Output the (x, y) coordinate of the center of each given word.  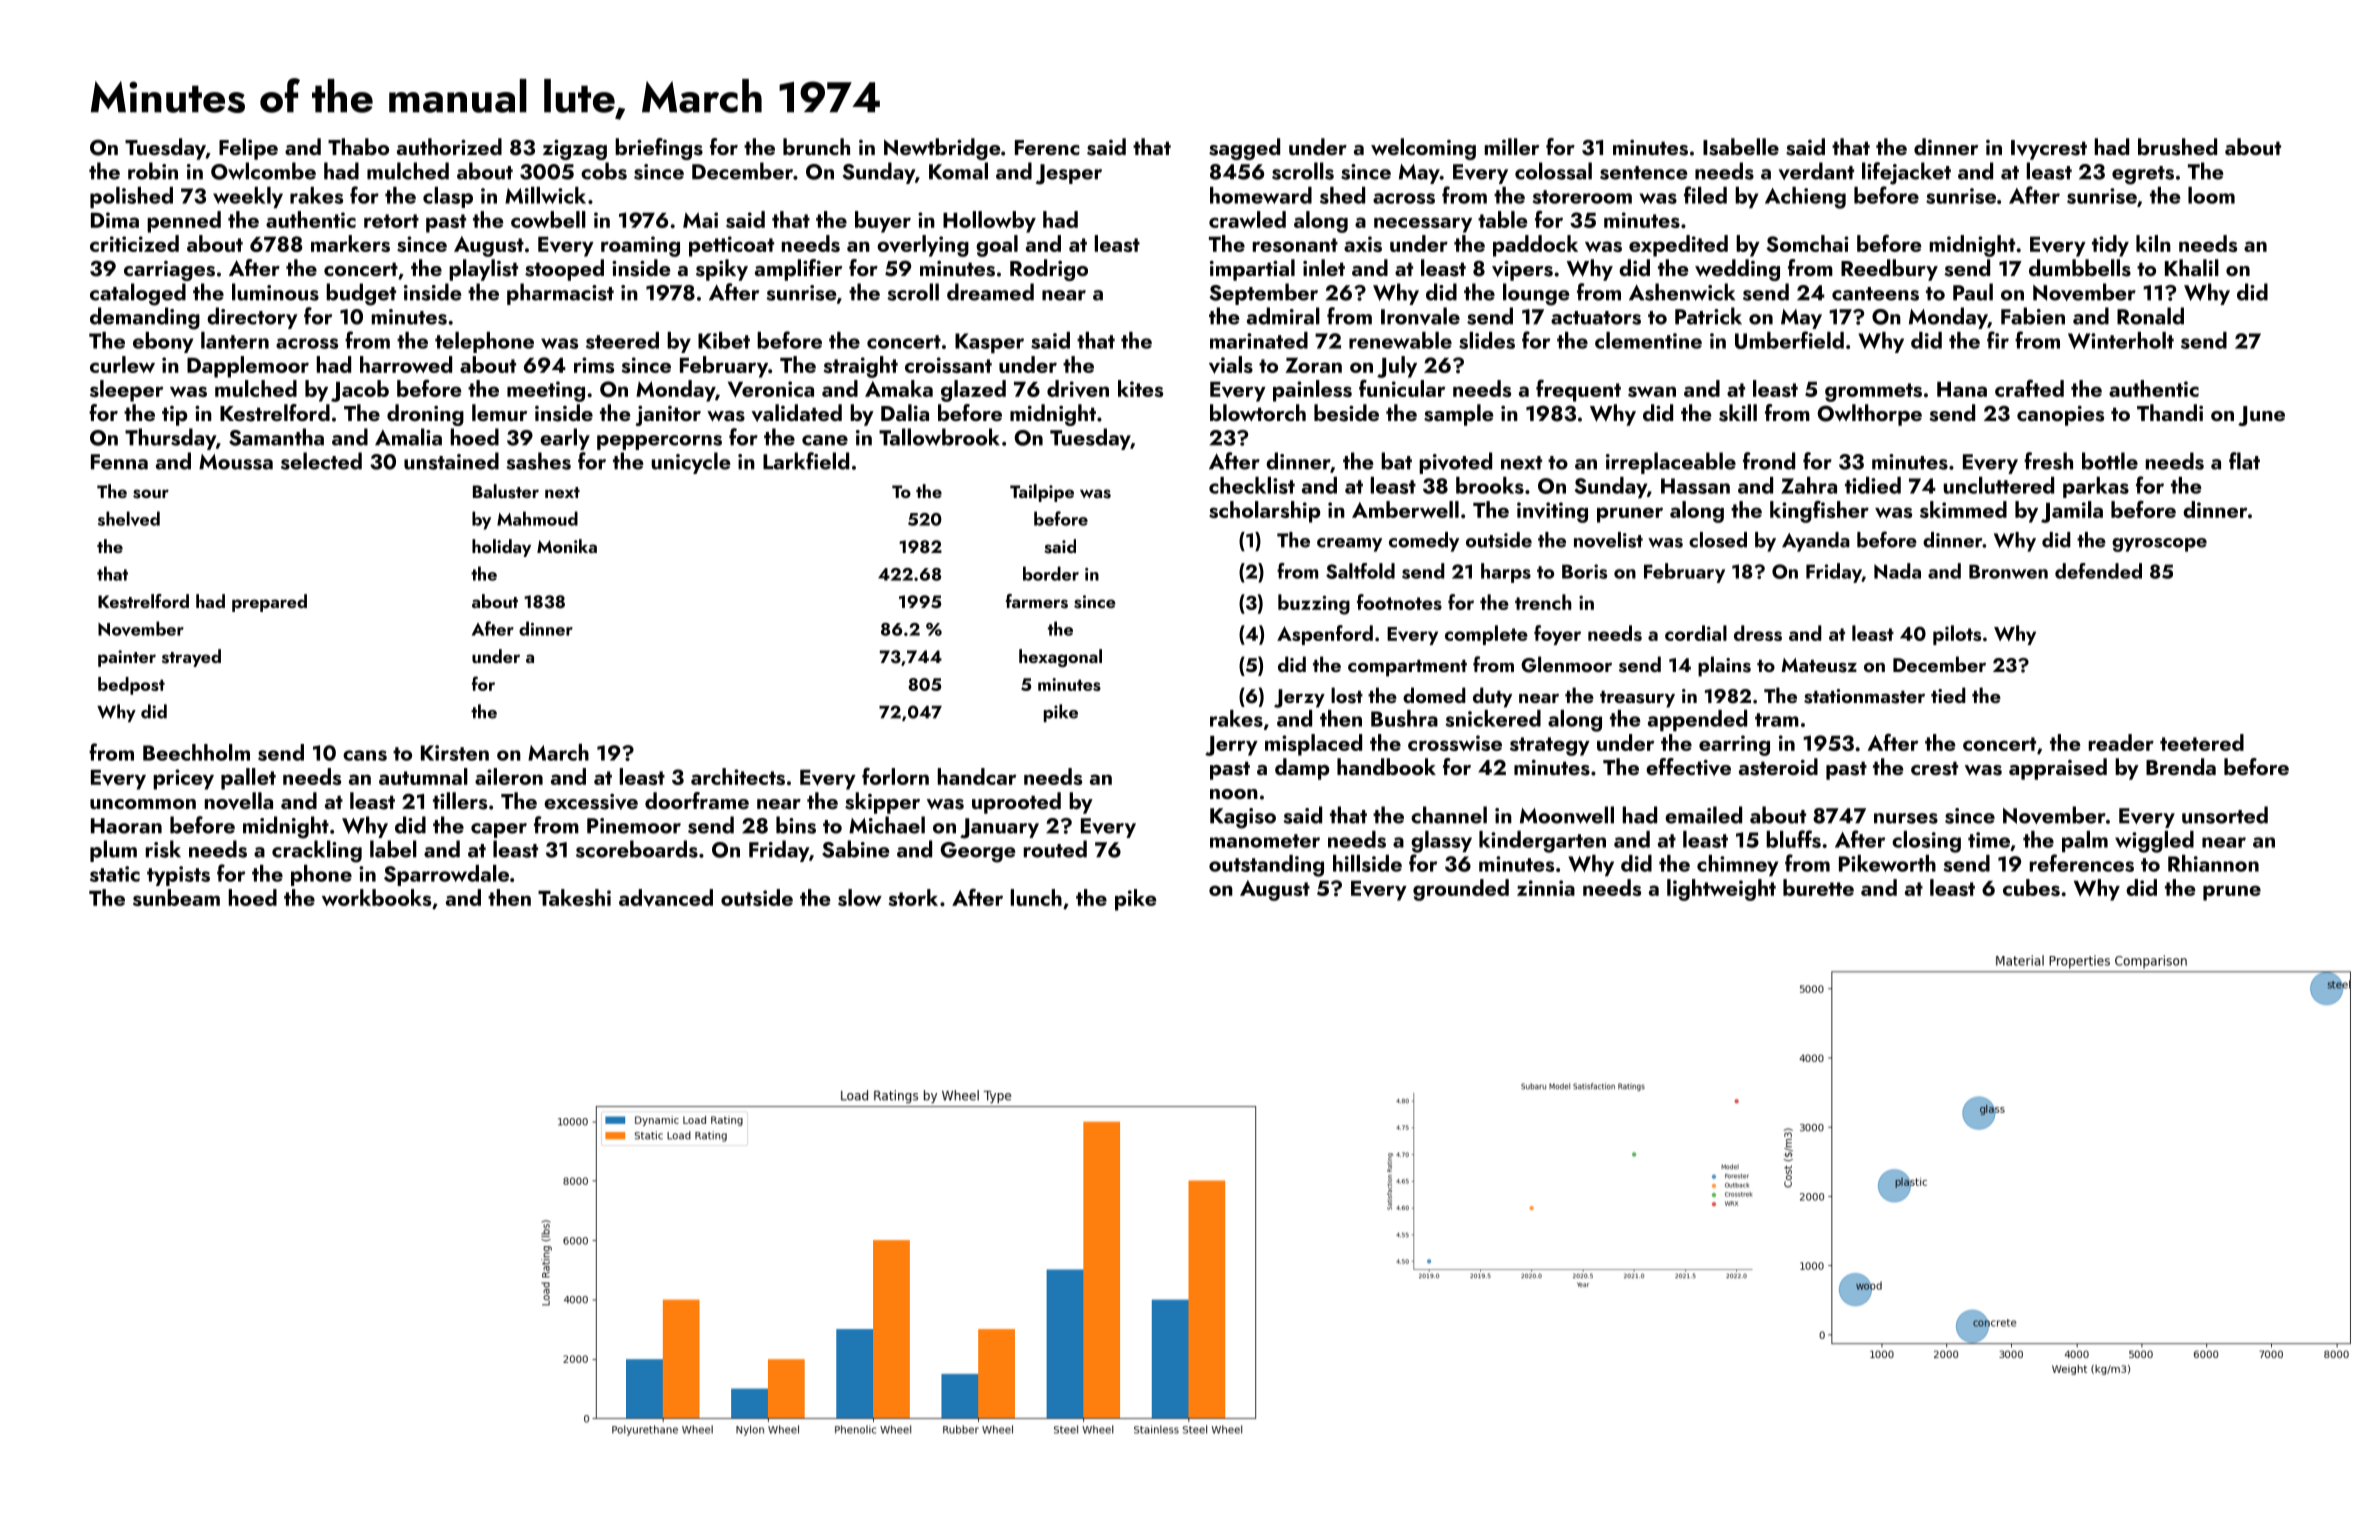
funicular (1402, 388)
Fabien (2033, 316)
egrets (2143, 175)
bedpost (131, 686)
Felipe (248, 149)
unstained (451, 461)
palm (2085, 841)
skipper (882, 803)
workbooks (376, 897)
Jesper (1069, 174)
